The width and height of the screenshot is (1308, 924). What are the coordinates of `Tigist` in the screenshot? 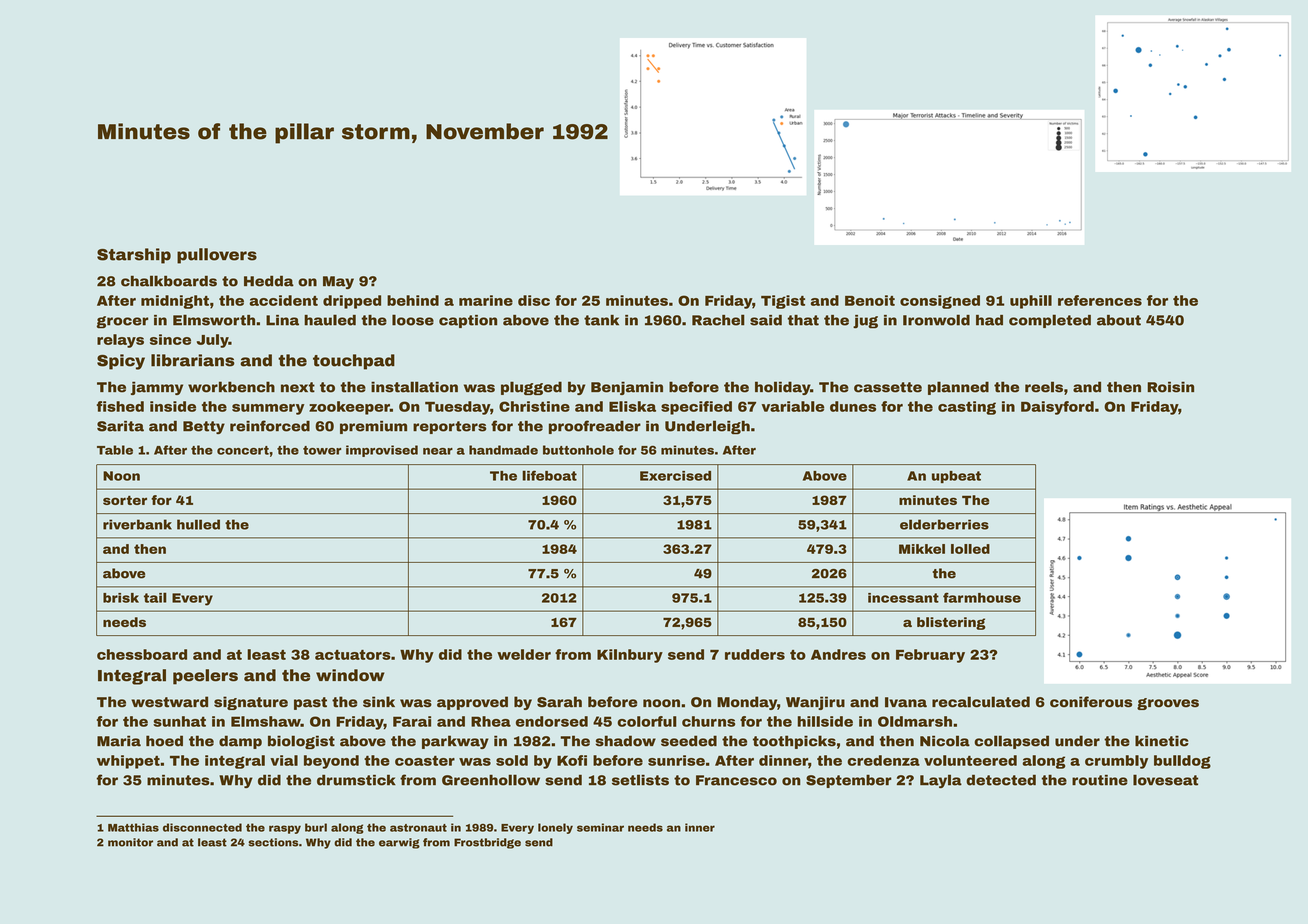 It's located at (783, 302).
